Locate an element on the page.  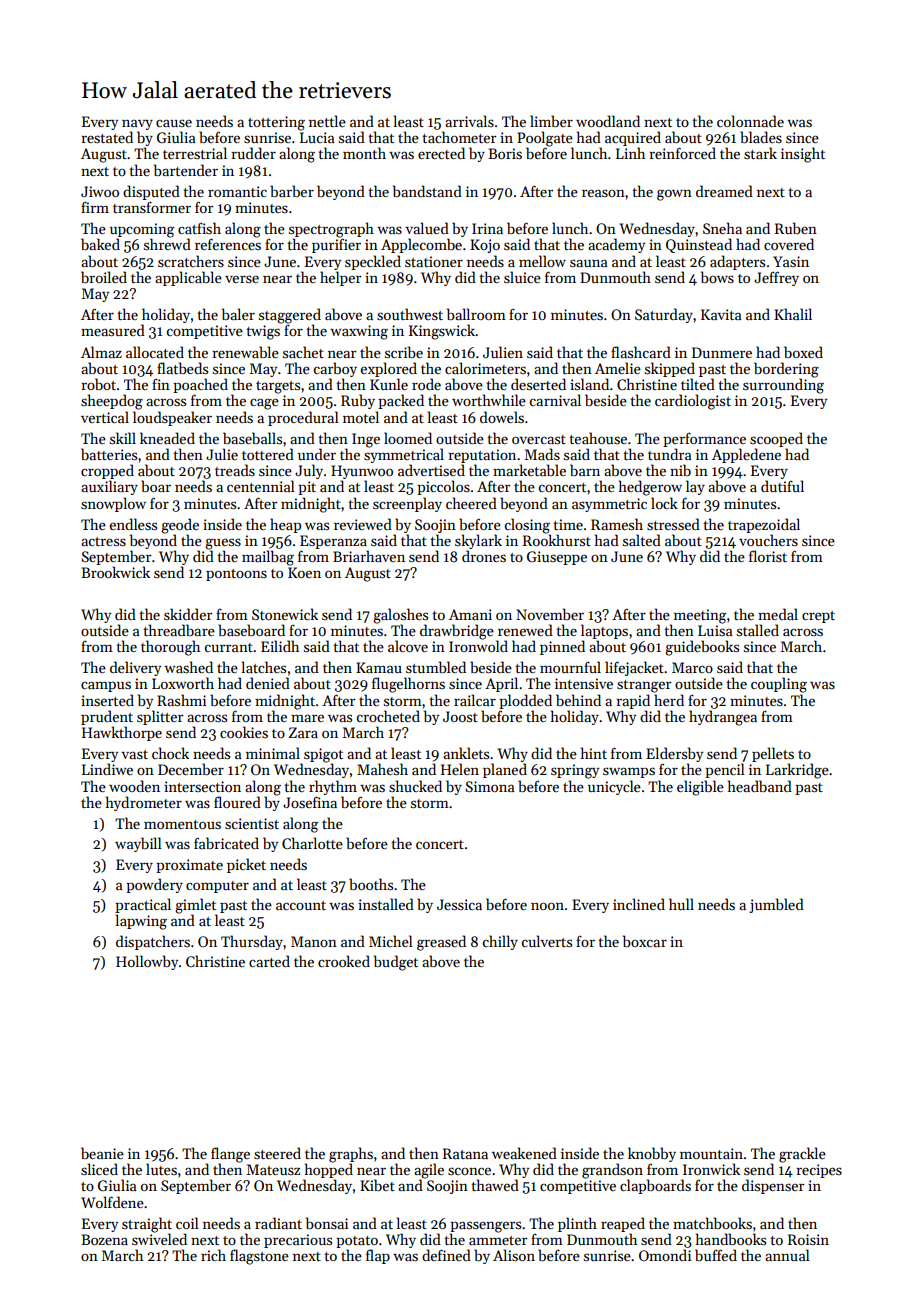
colonnade is located at coordinates (750, 121).
